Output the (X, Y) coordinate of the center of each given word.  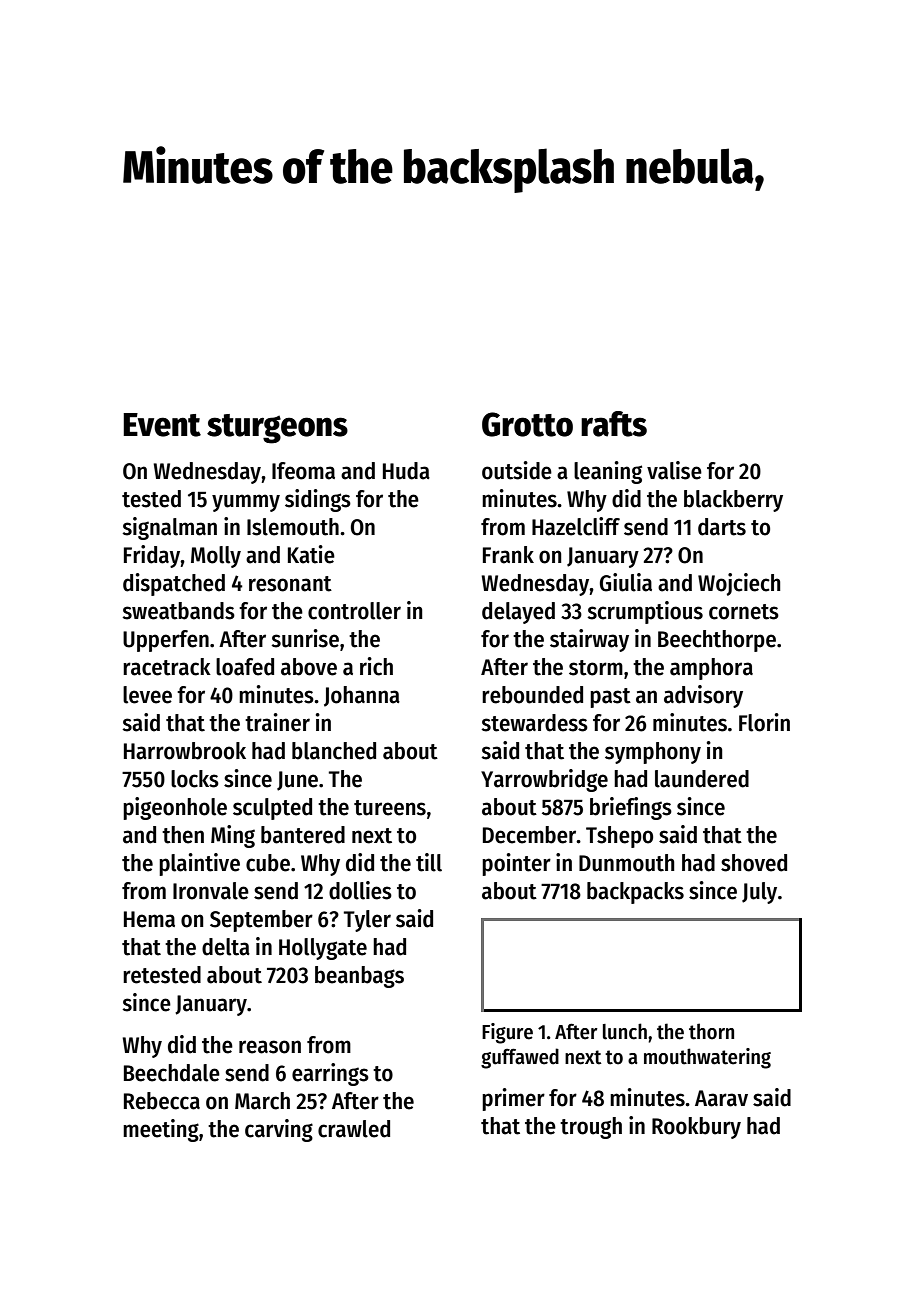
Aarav (721, 1098)
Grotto (527, 424)
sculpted (272, 809)
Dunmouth (627, 863)
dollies (360, 890)
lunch (625, 1031)
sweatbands (178, 611)
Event (162, 425)
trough (591, 1128)
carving (279, 1130)
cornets (744, 612)
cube (268, 863)
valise (674, 470)
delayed (518, 613)
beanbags (359, 977)
